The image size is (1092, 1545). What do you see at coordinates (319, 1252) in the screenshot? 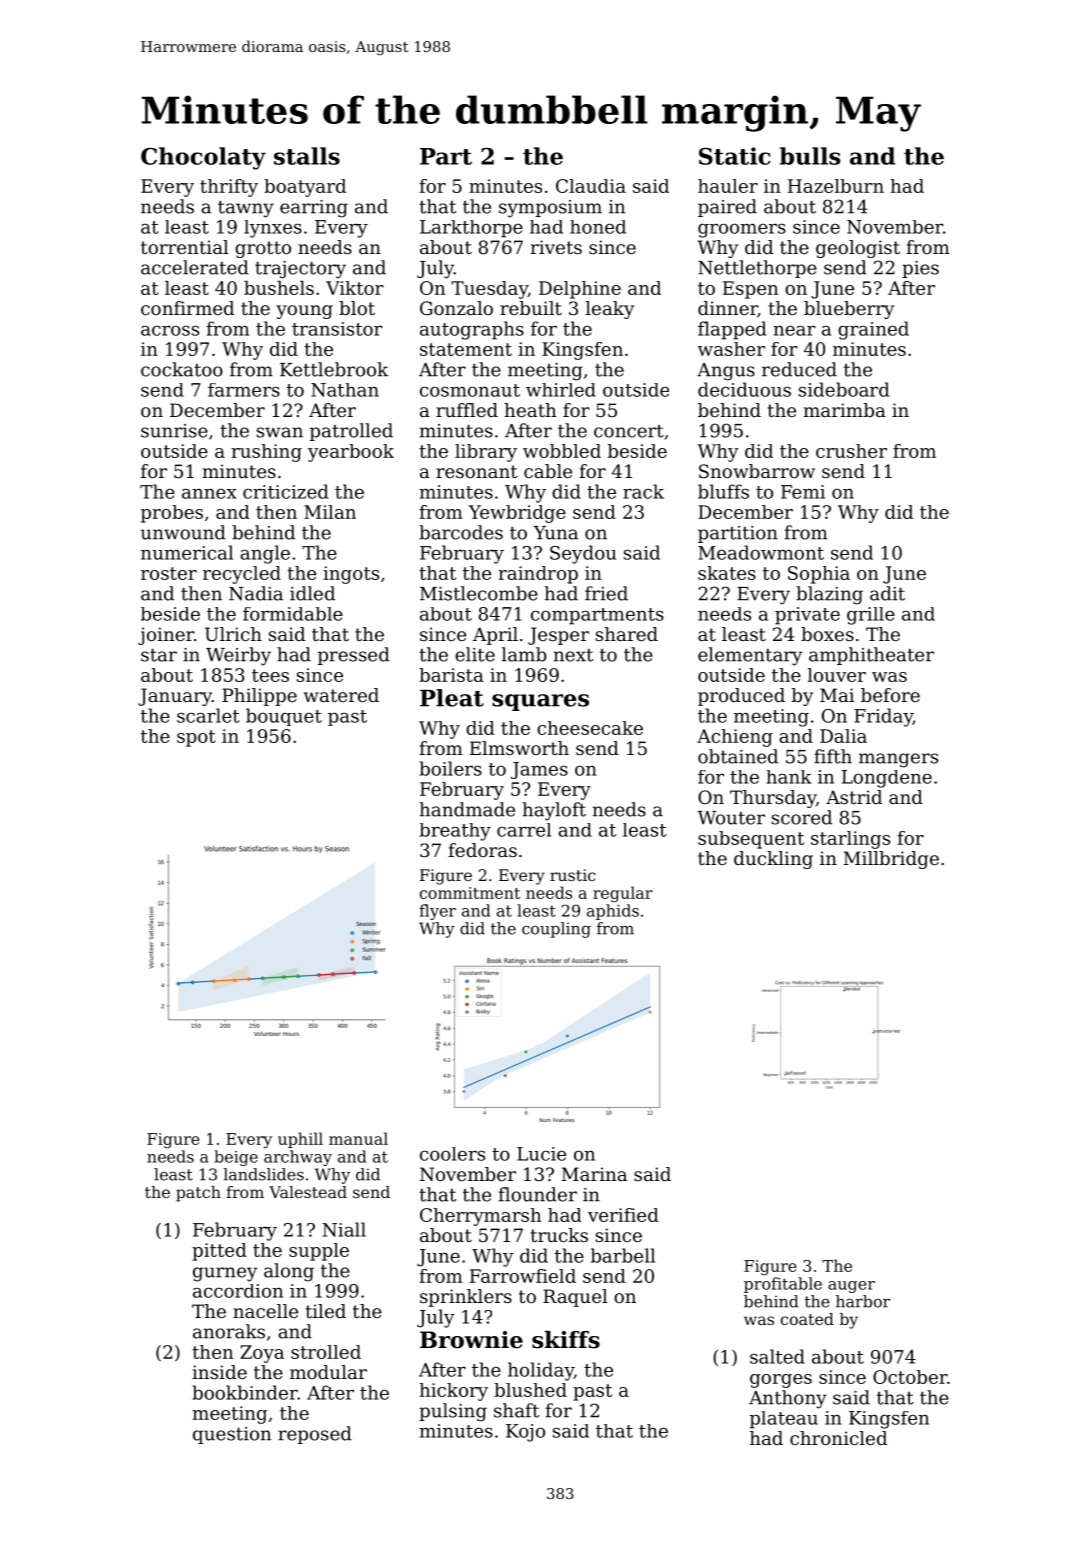
I see `supple` at bounding box center [319, 1252].
